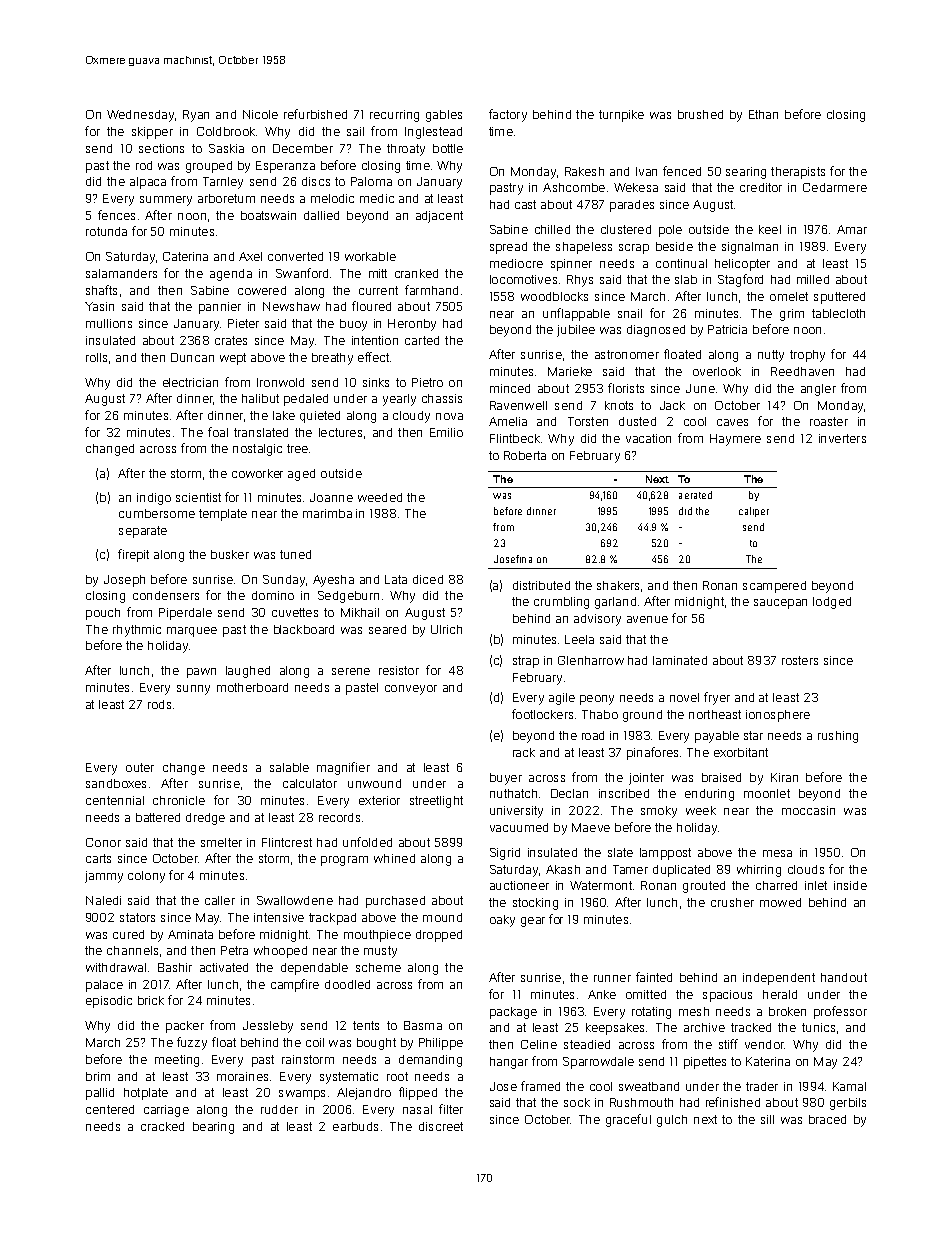  What do you see at coordinates (576, 331) in the document?
I see `jubilee` at bounding box center [576, 331].
